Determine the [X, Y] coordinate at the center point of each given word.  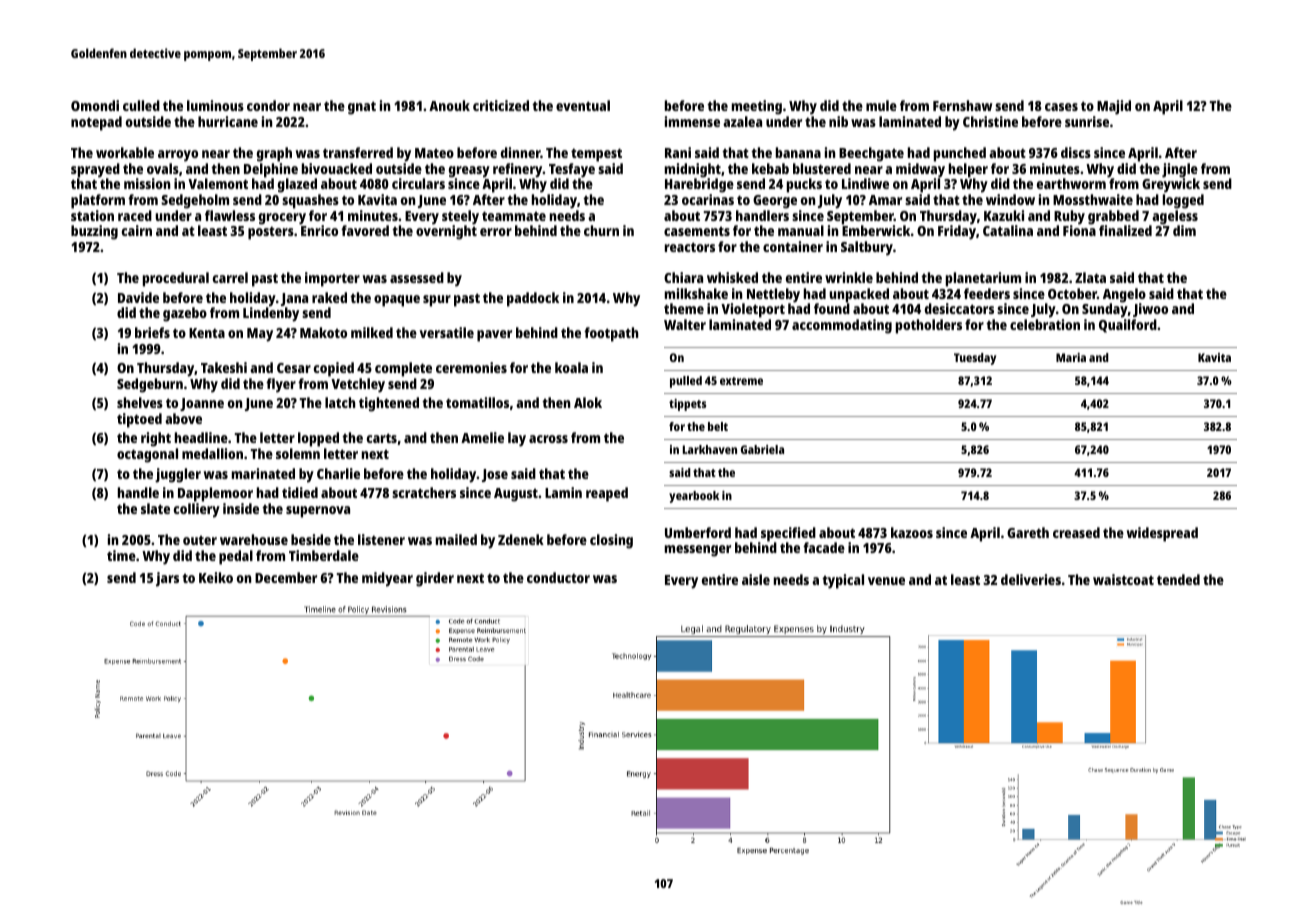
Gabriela [762, 449]
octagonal [147, 455]
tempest [596, 155]
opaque [397, 301]
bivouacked [337, 168]
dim [1184, 230]
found [832, 308]
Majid [1114, 107]
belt [718, 426]
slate [155, 508]
